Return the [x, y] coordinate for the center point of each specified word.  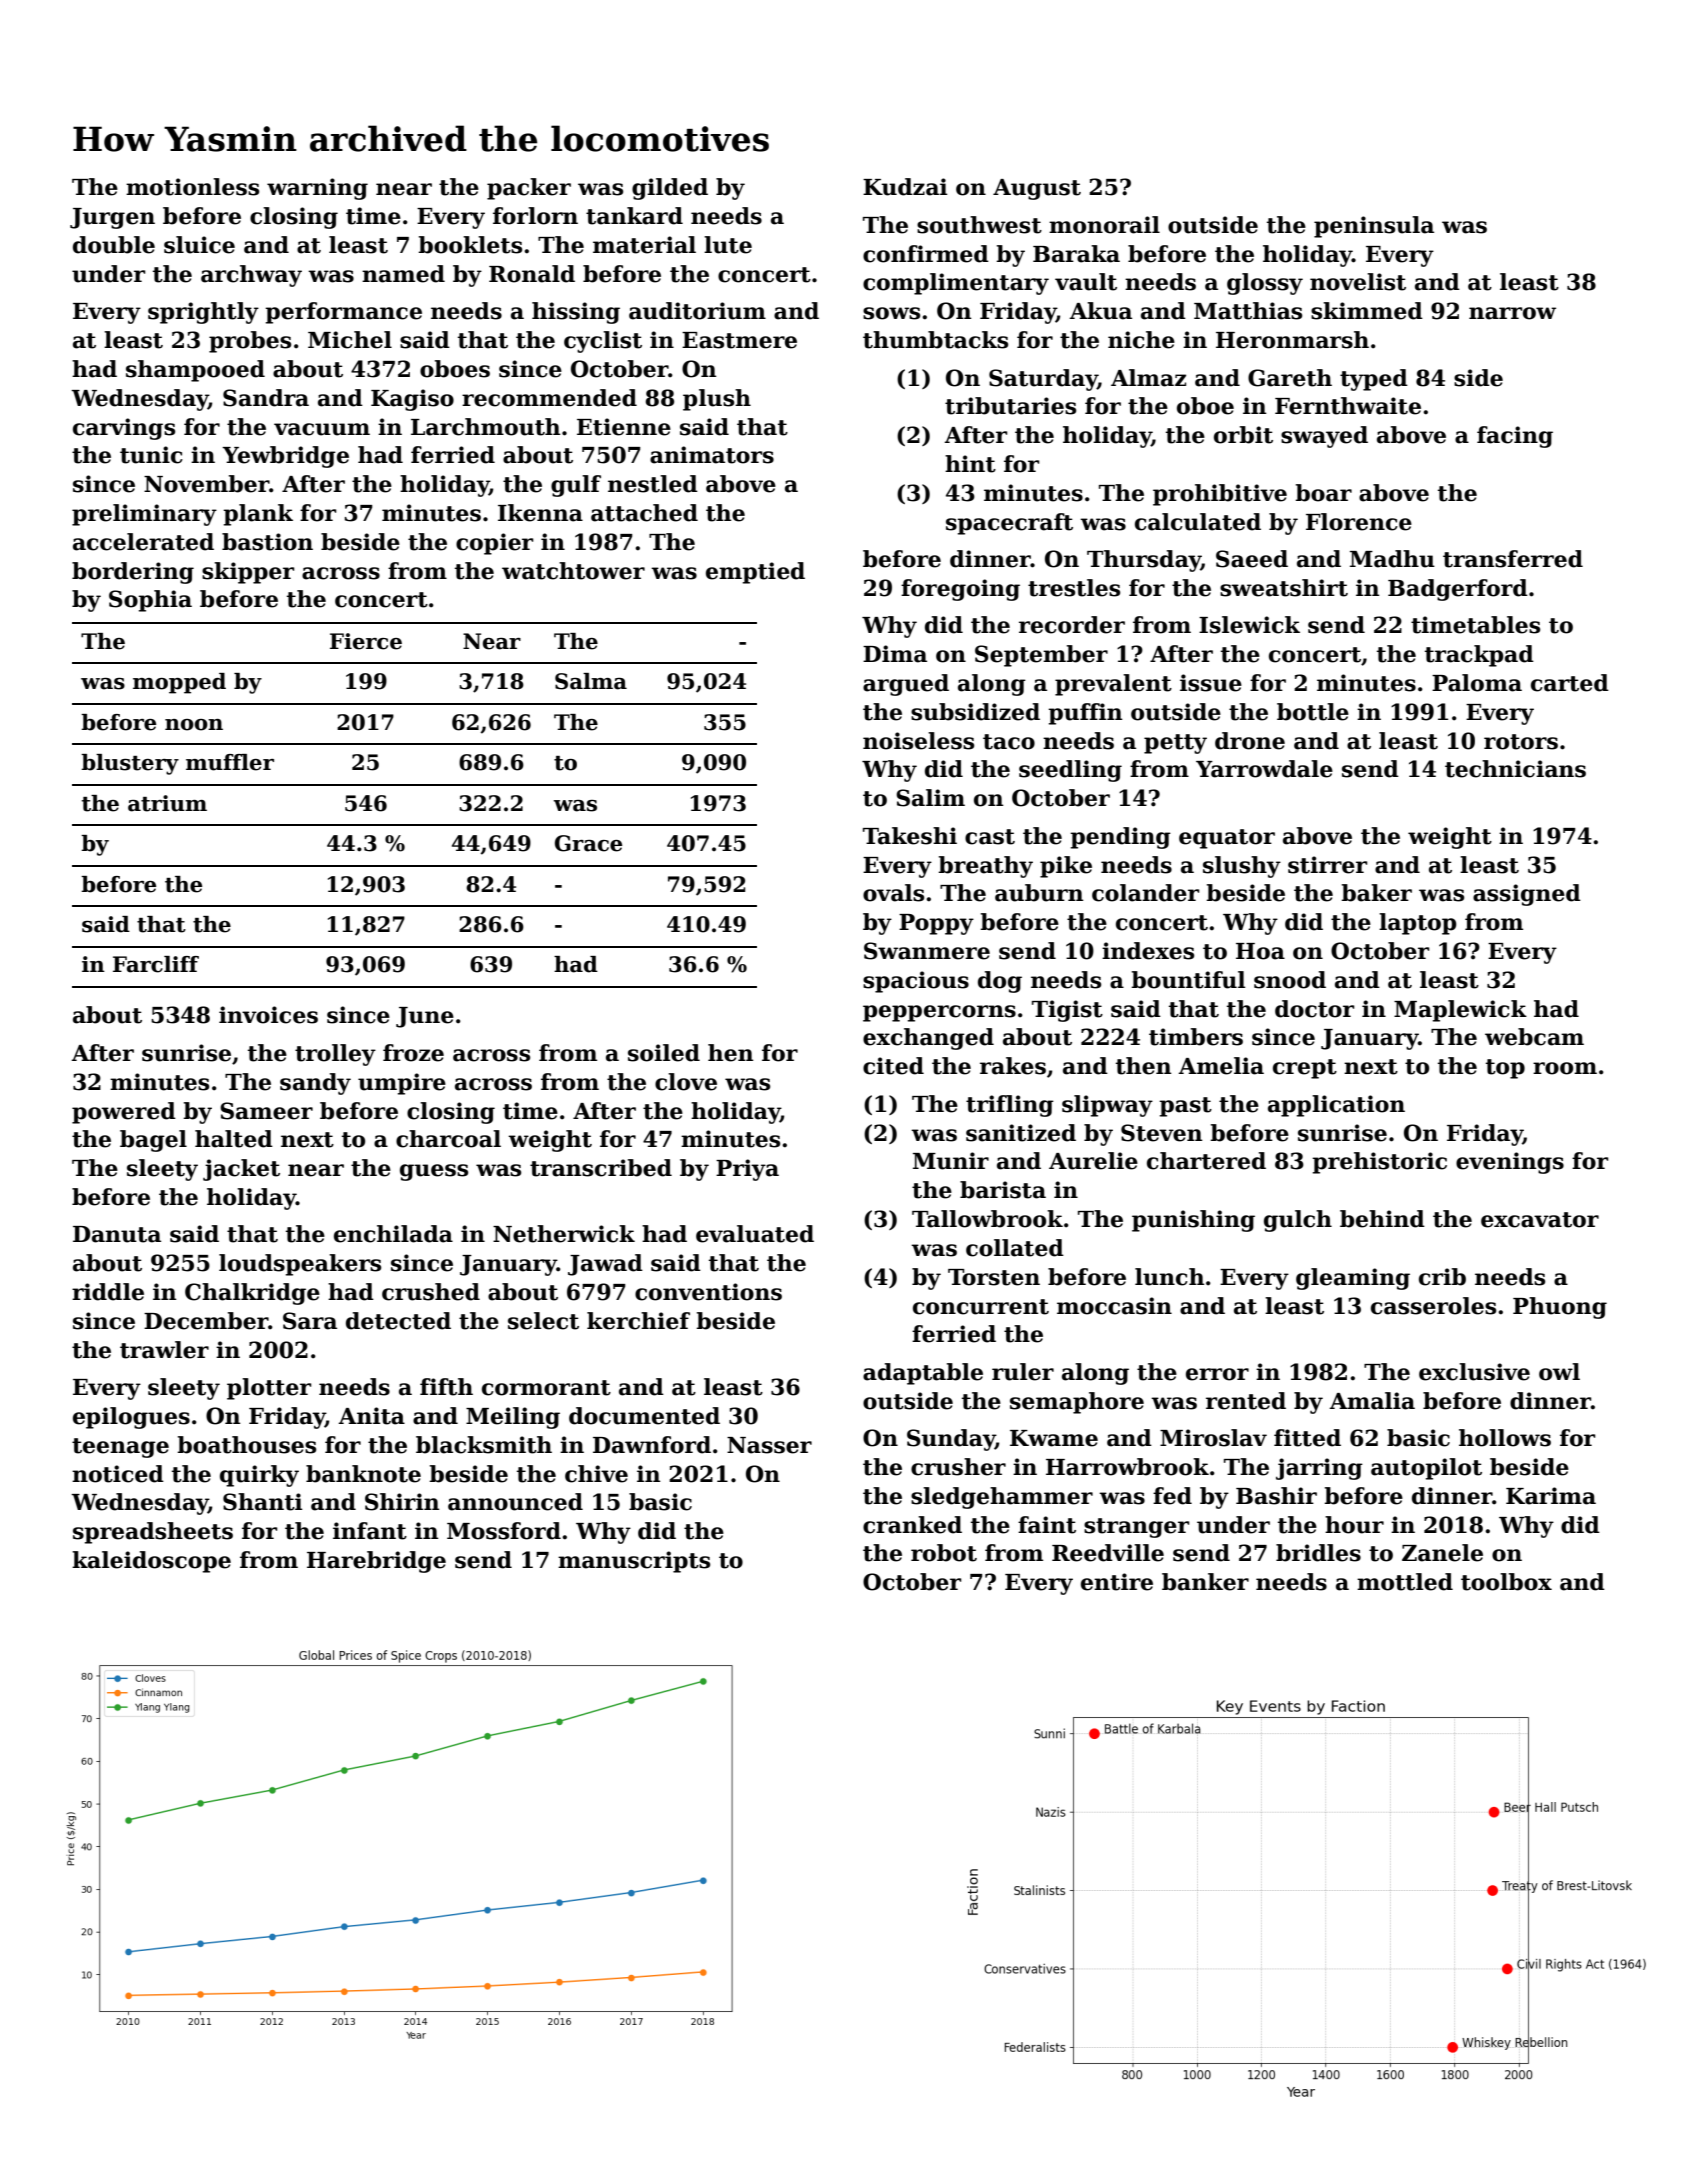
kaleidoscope [151, 1562]
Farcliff [156, 964]
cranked [912, 1525]
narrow [1512, 313]
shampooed [195, 371]
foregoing [960, 590]
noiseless [918, 741]
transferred [1513, 559]
